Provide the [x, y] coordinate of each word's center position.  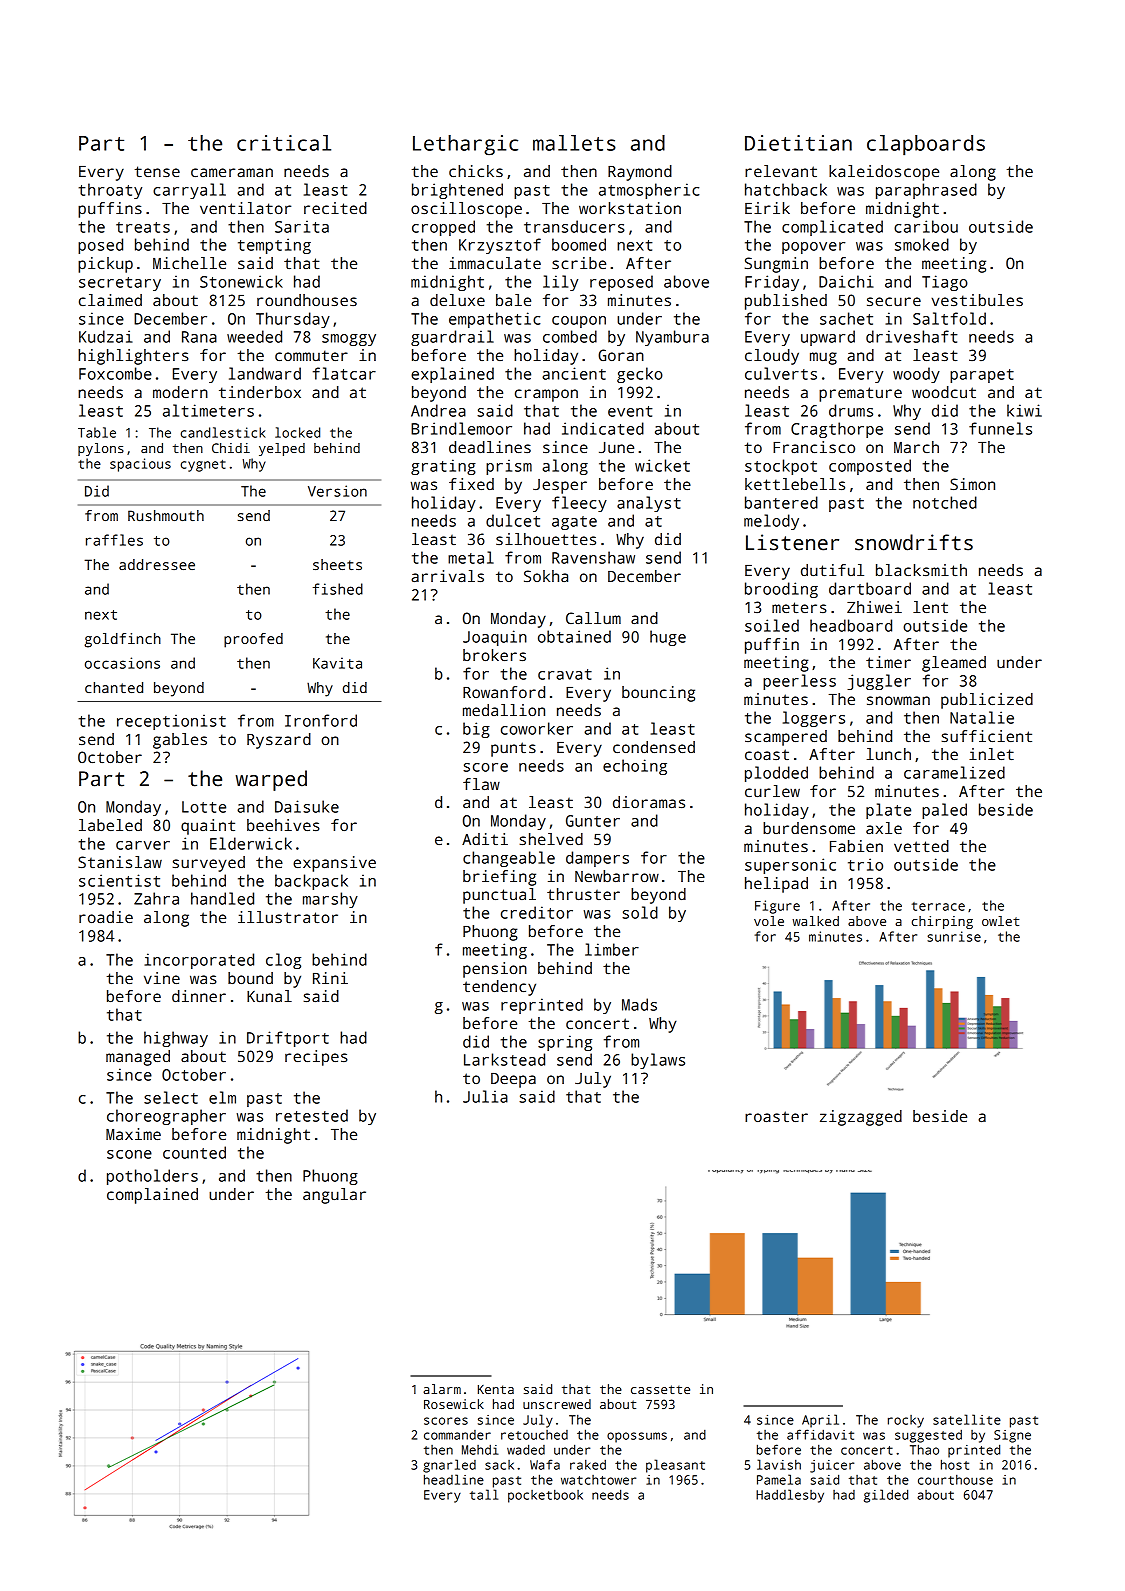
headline [454, 1479]
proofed [253, 640]
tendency [499, 988]
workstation [630, 208]
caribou [926, 226]
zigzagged [861, 1118]
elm [222, 1097]
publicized [987, 701]
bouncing [658, 694]
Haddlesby [790, 1496]
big [476, 730]
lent [930, 607]
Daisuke [307, 806]
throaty [110, 191]
